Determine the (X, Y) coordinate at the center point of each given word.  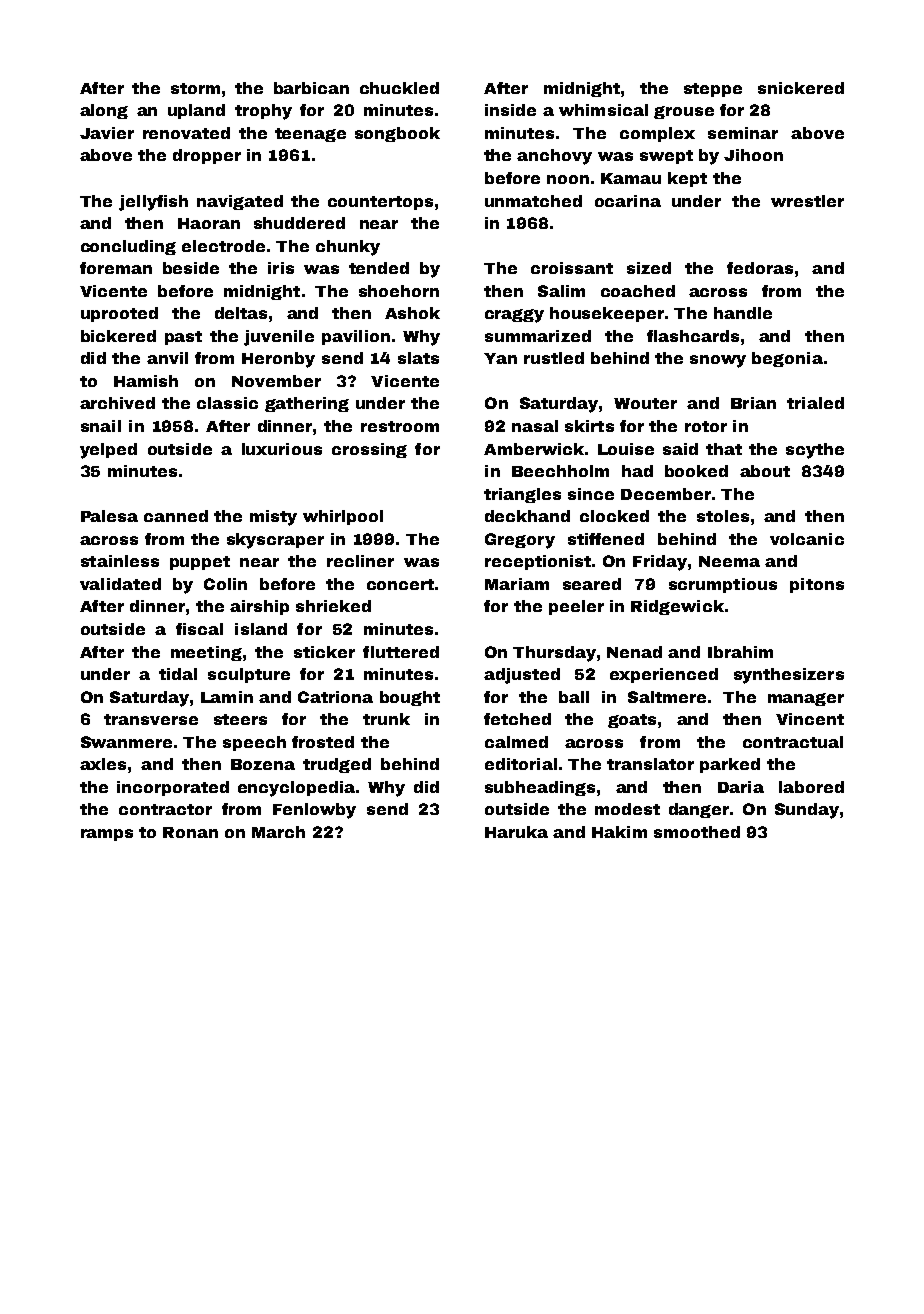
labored (811, 787)
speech (254, 743)
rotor (706, 426)
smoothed (697, 832)
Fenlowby (314, 811)
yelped (108, 451)
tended (379, 268)
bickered (118, 336)
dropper (207, 156)
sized (649, 268)
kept (687, 179)
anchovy (554, 157)
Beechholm (560, 471)
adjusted (522, 676)
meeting (206, 653)
